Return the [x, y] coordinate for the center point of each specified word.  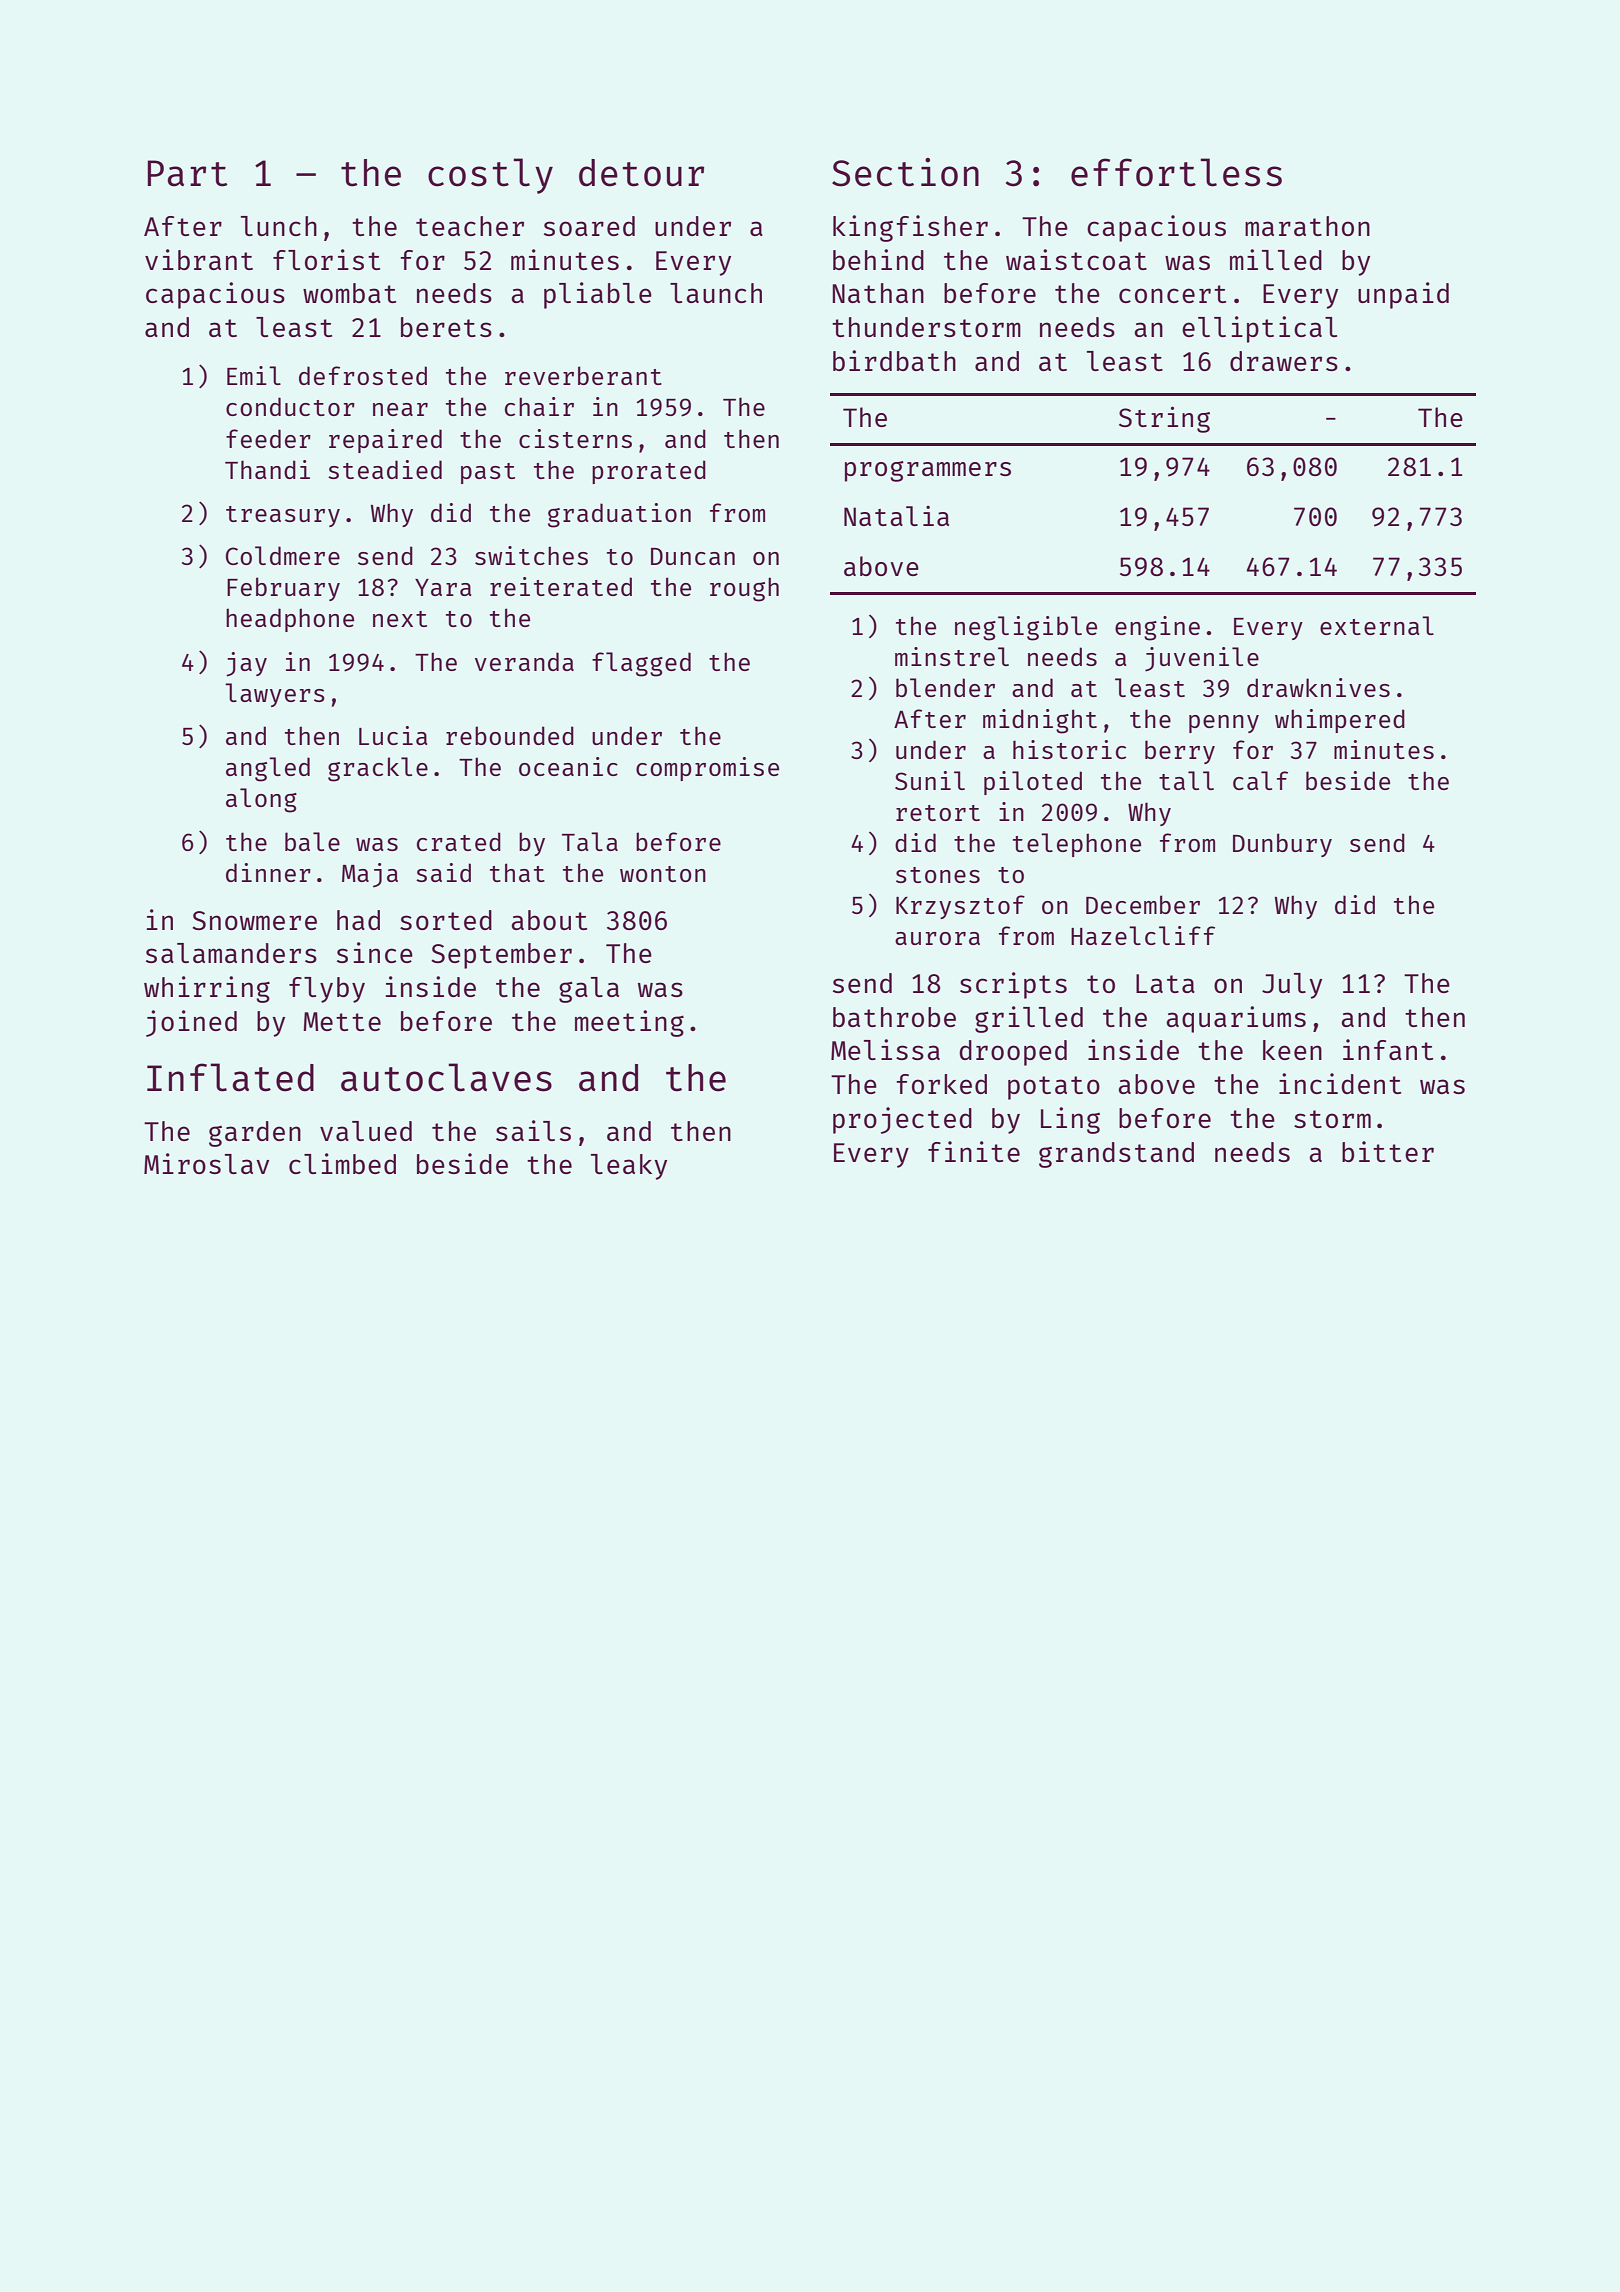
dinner [268, 872]
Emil [254, 375]
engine [1157, 628]
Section [905, 172]
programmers [928, 471]
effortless [1176, 172]
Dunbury [1282, 845]
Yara [443, 587]
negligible [1026, 628]
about [549, 920]
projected [902, 1120]
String [1164, 419]
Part [188, 173]
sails [533, 1130]
